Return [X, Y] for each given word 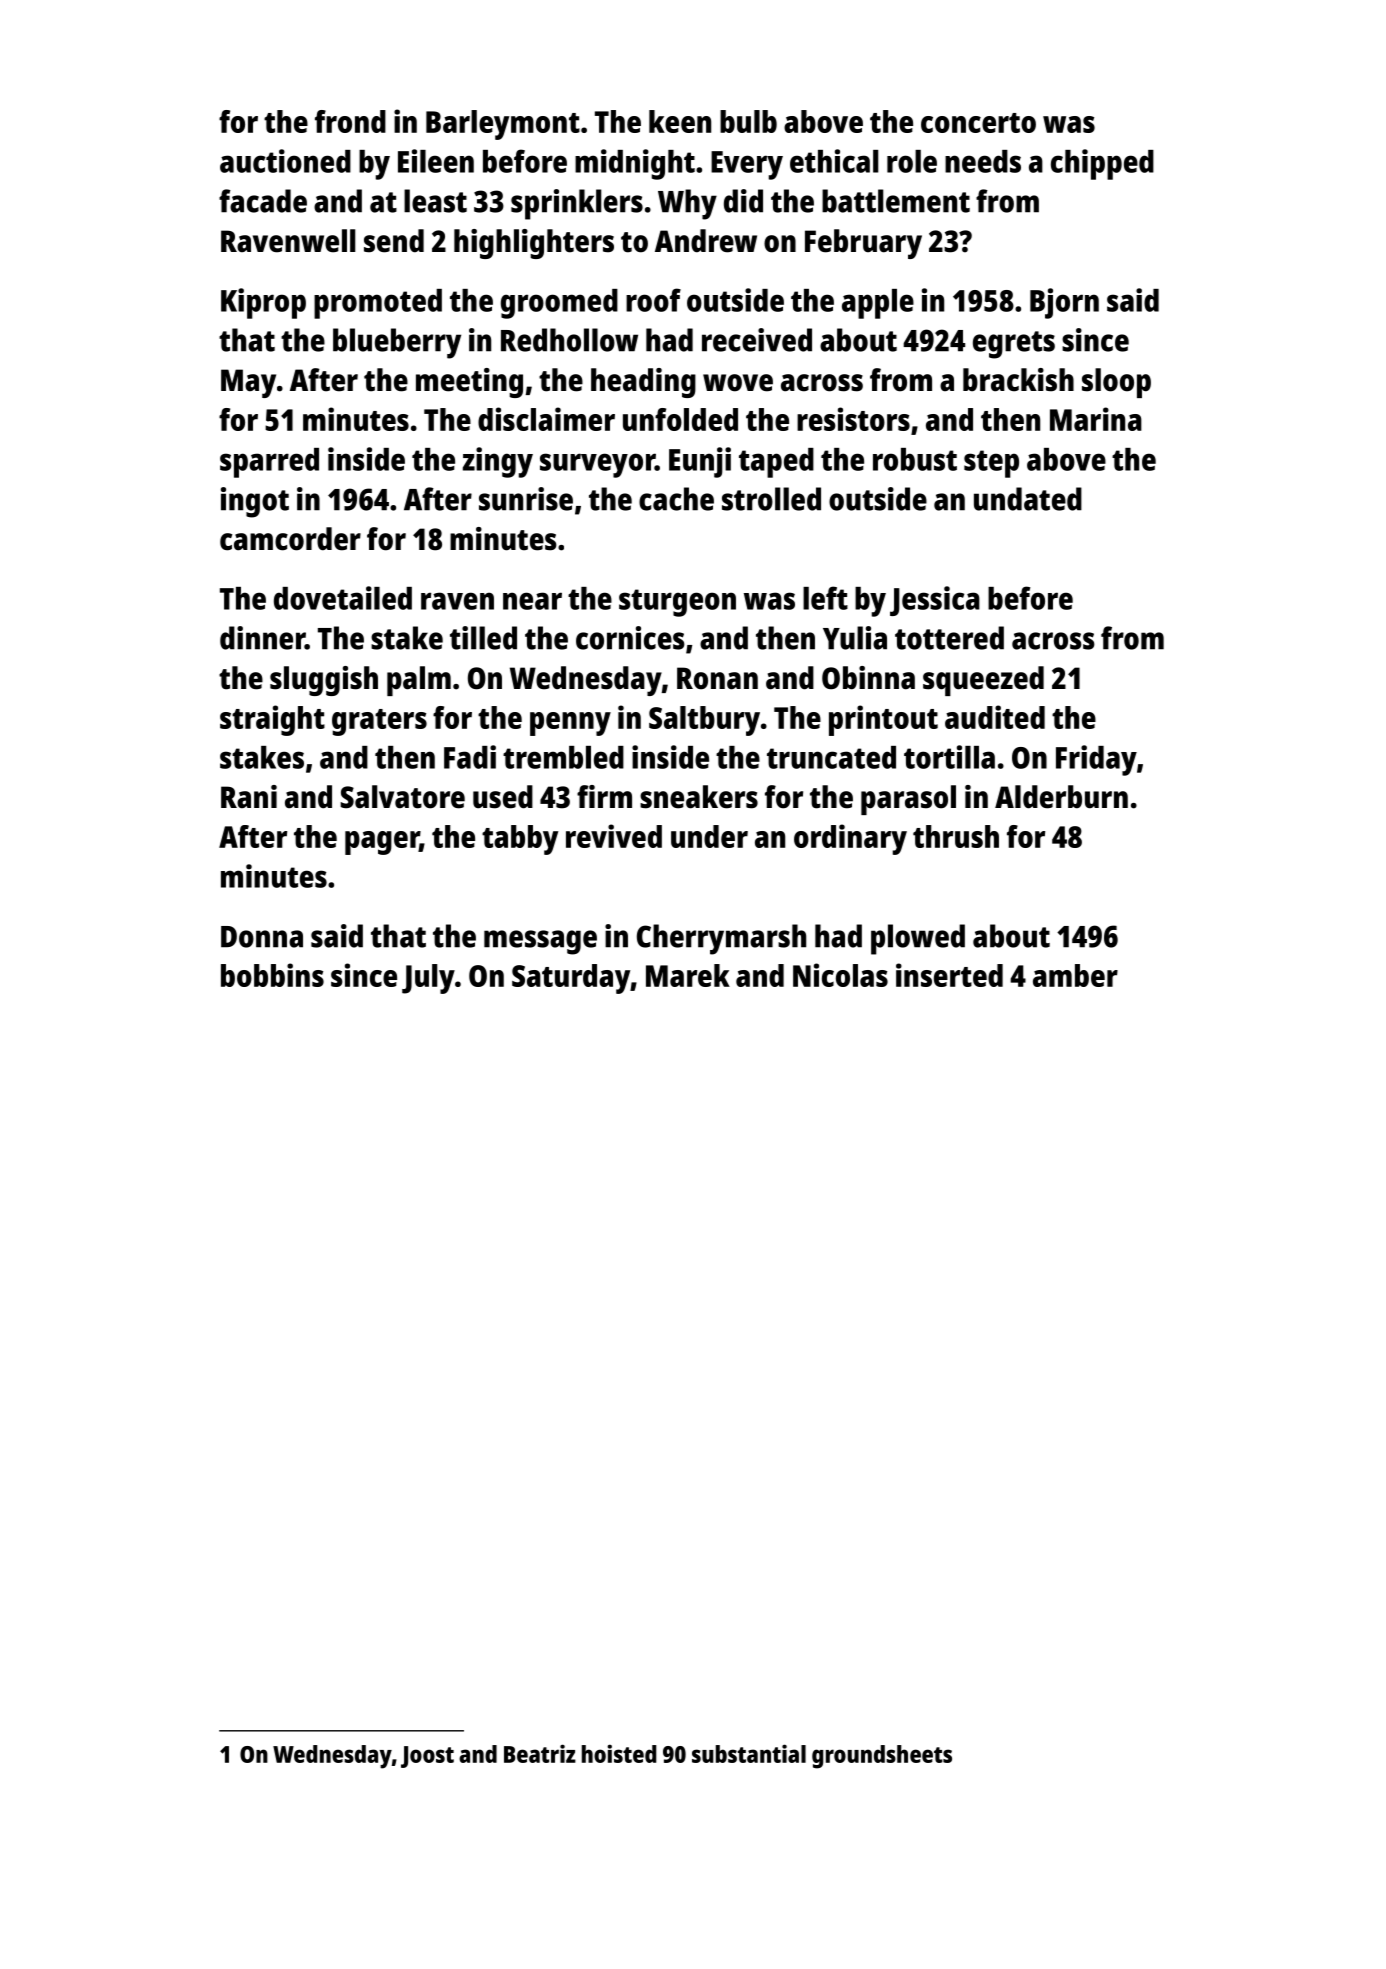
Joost [427, 1757]
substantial [749, 1753]
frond [350, 121]
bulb [748, 121]
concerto [978, 123]
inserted [949, 975]
